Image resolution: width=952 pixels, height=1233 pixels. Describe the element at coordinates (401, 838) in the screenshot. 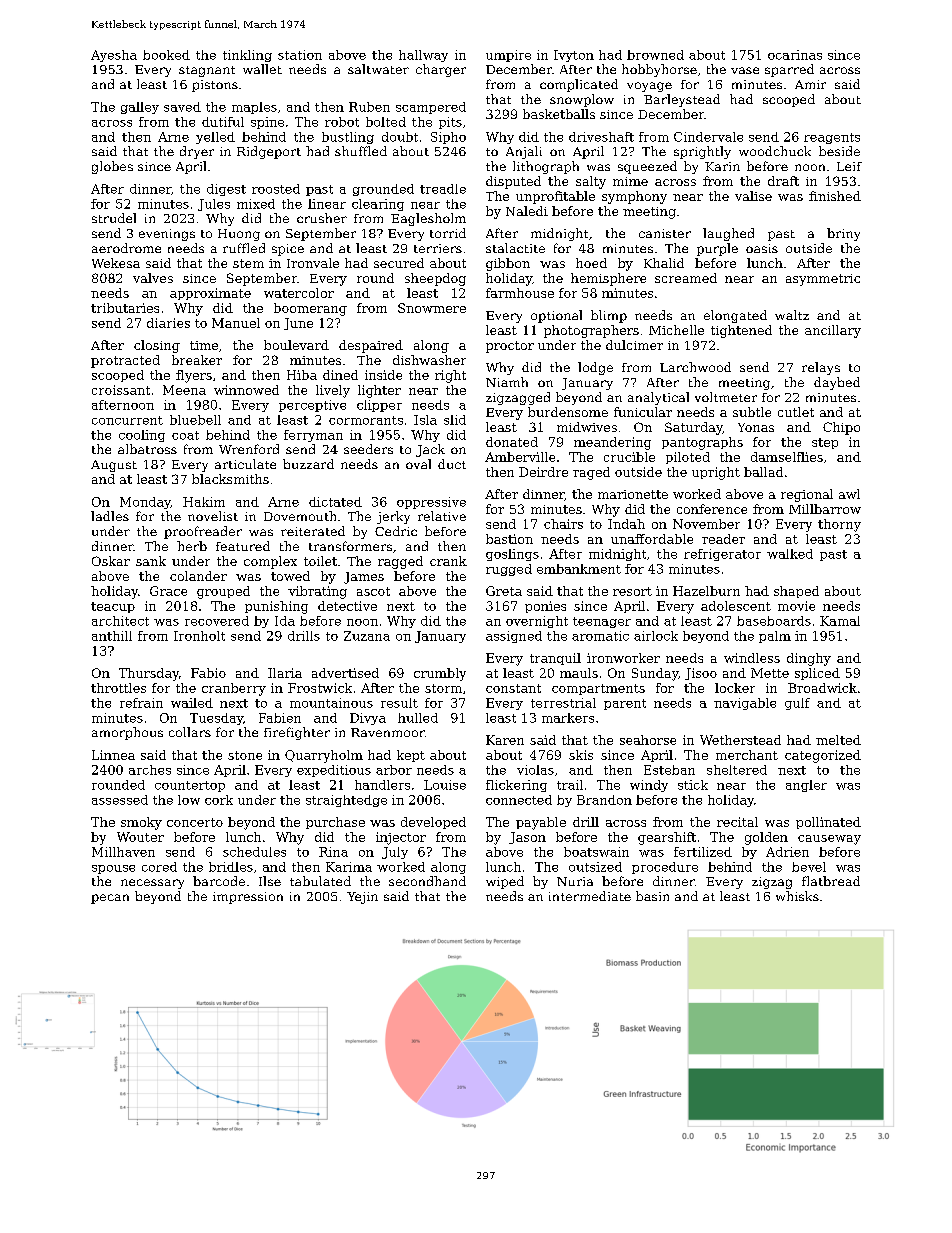

I see `injector` at that location.
